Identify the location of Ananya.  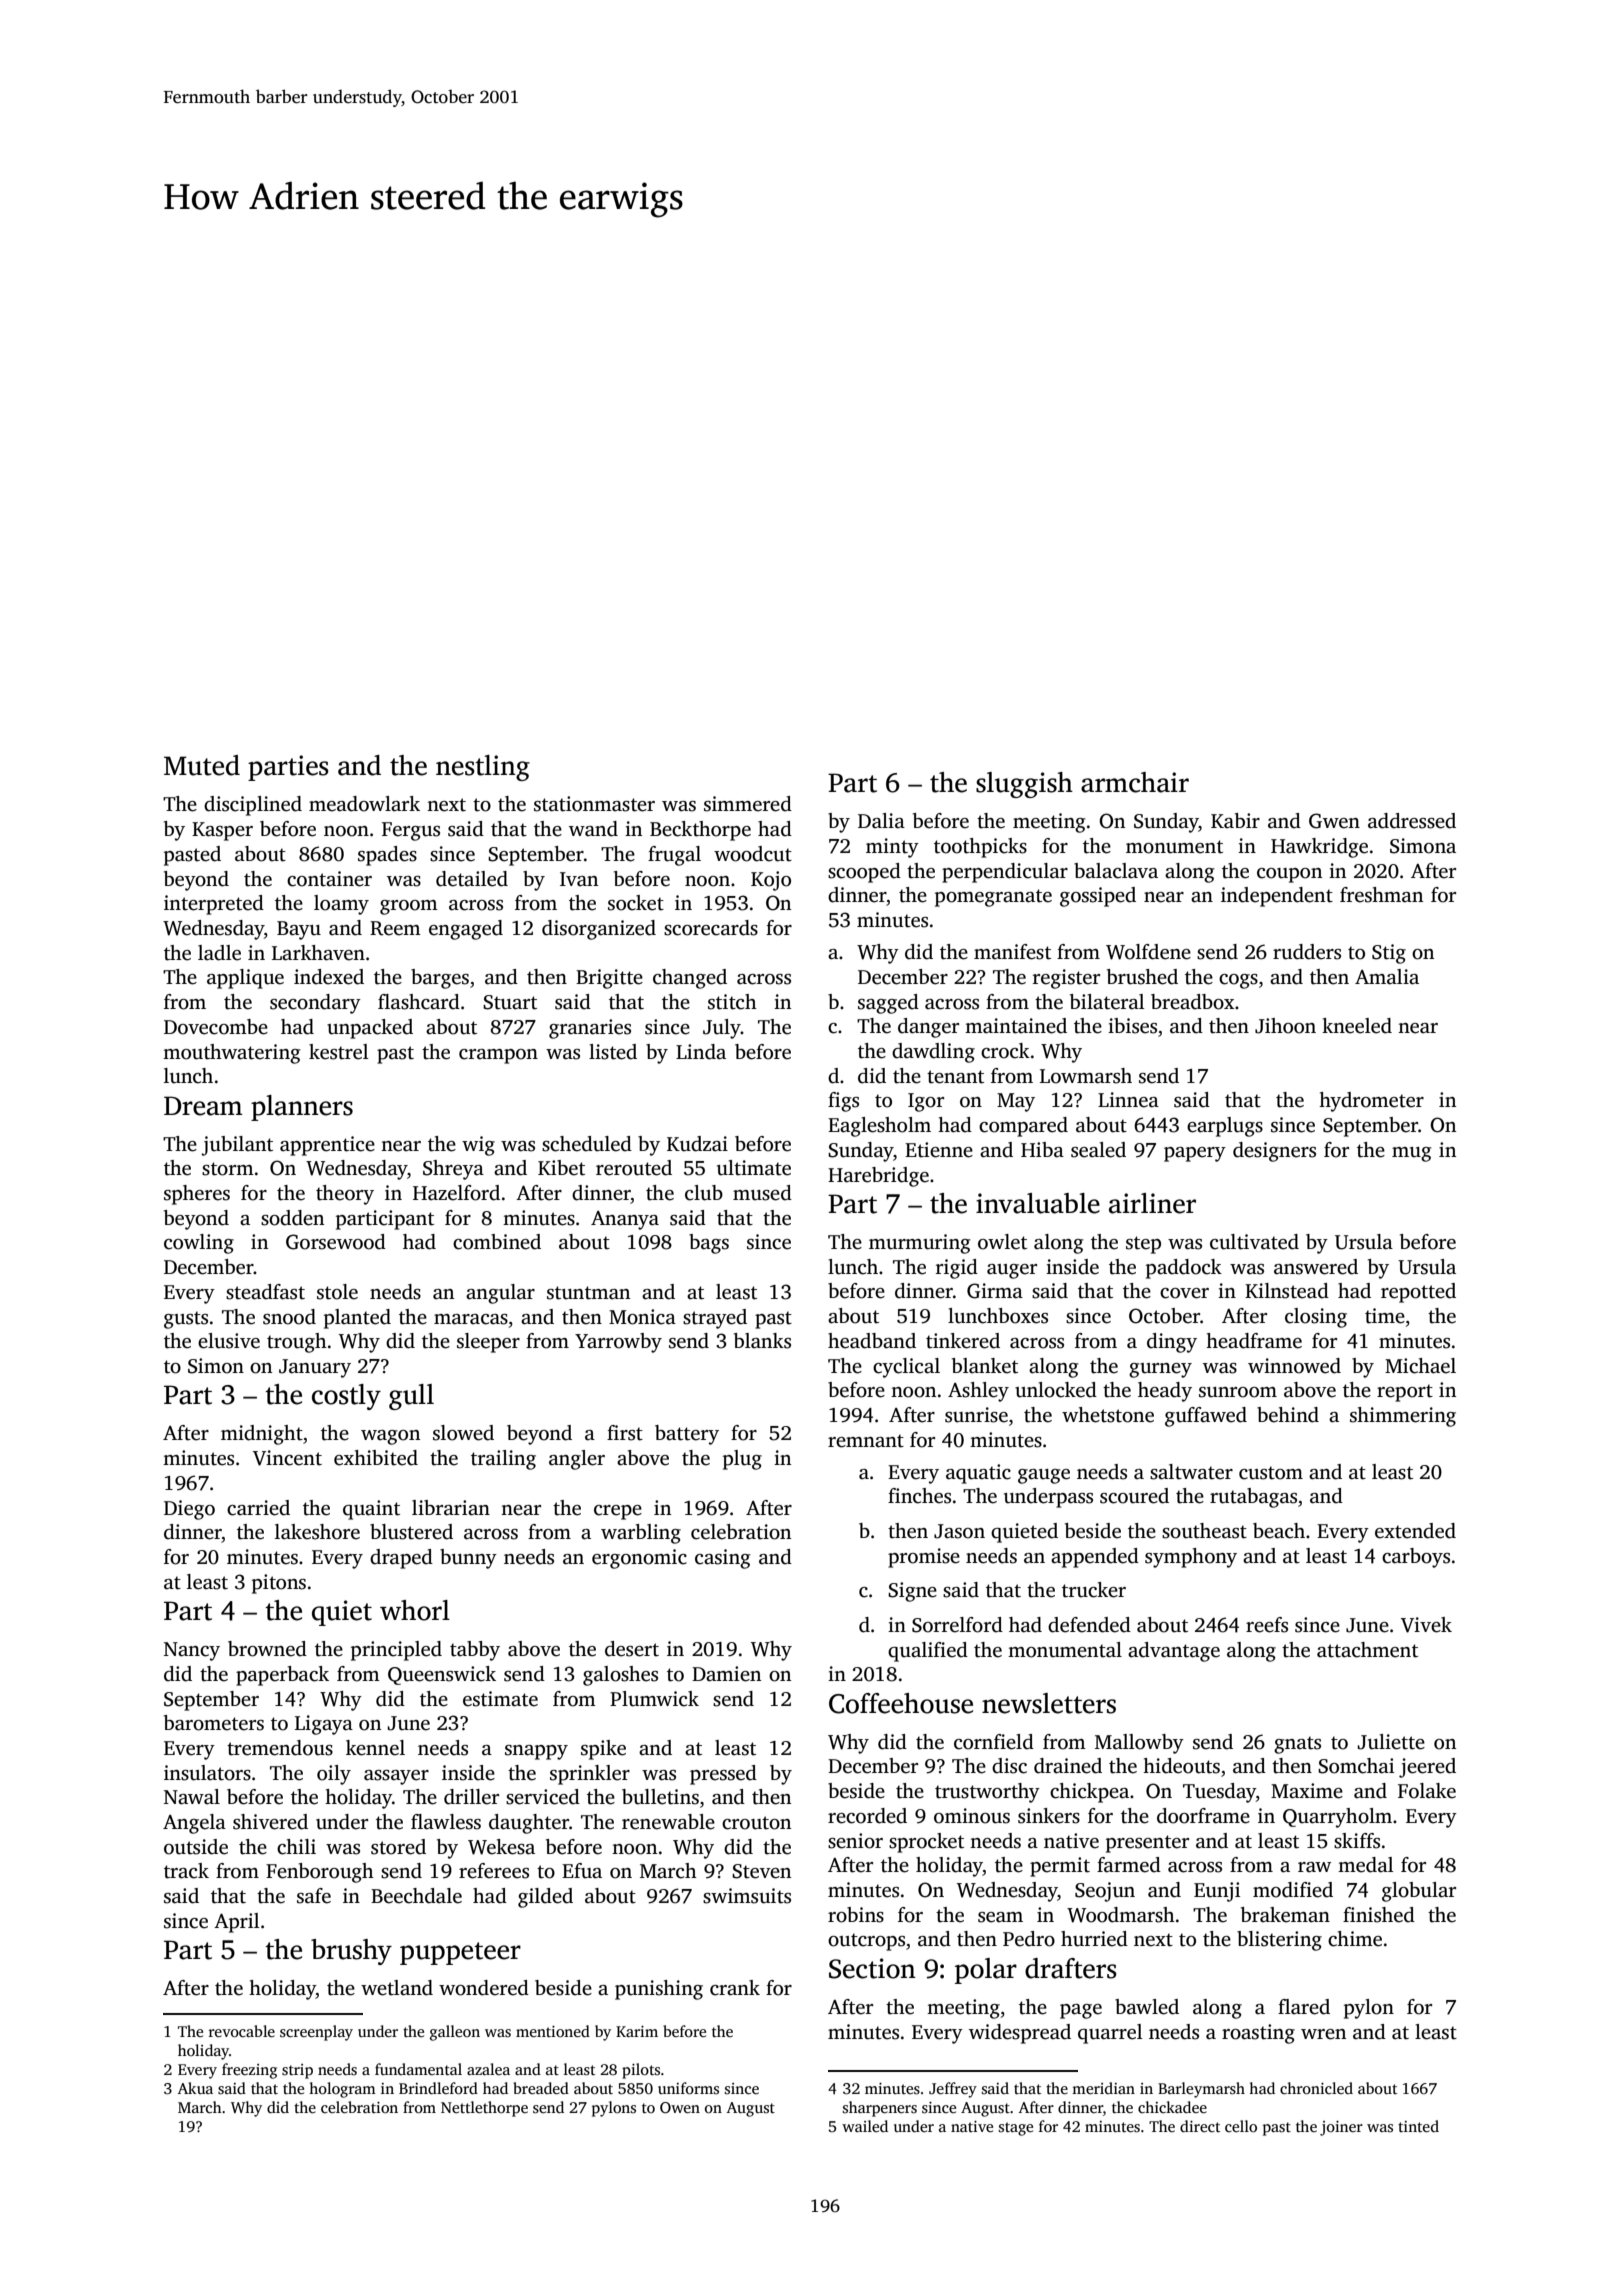
(625, 1220).
